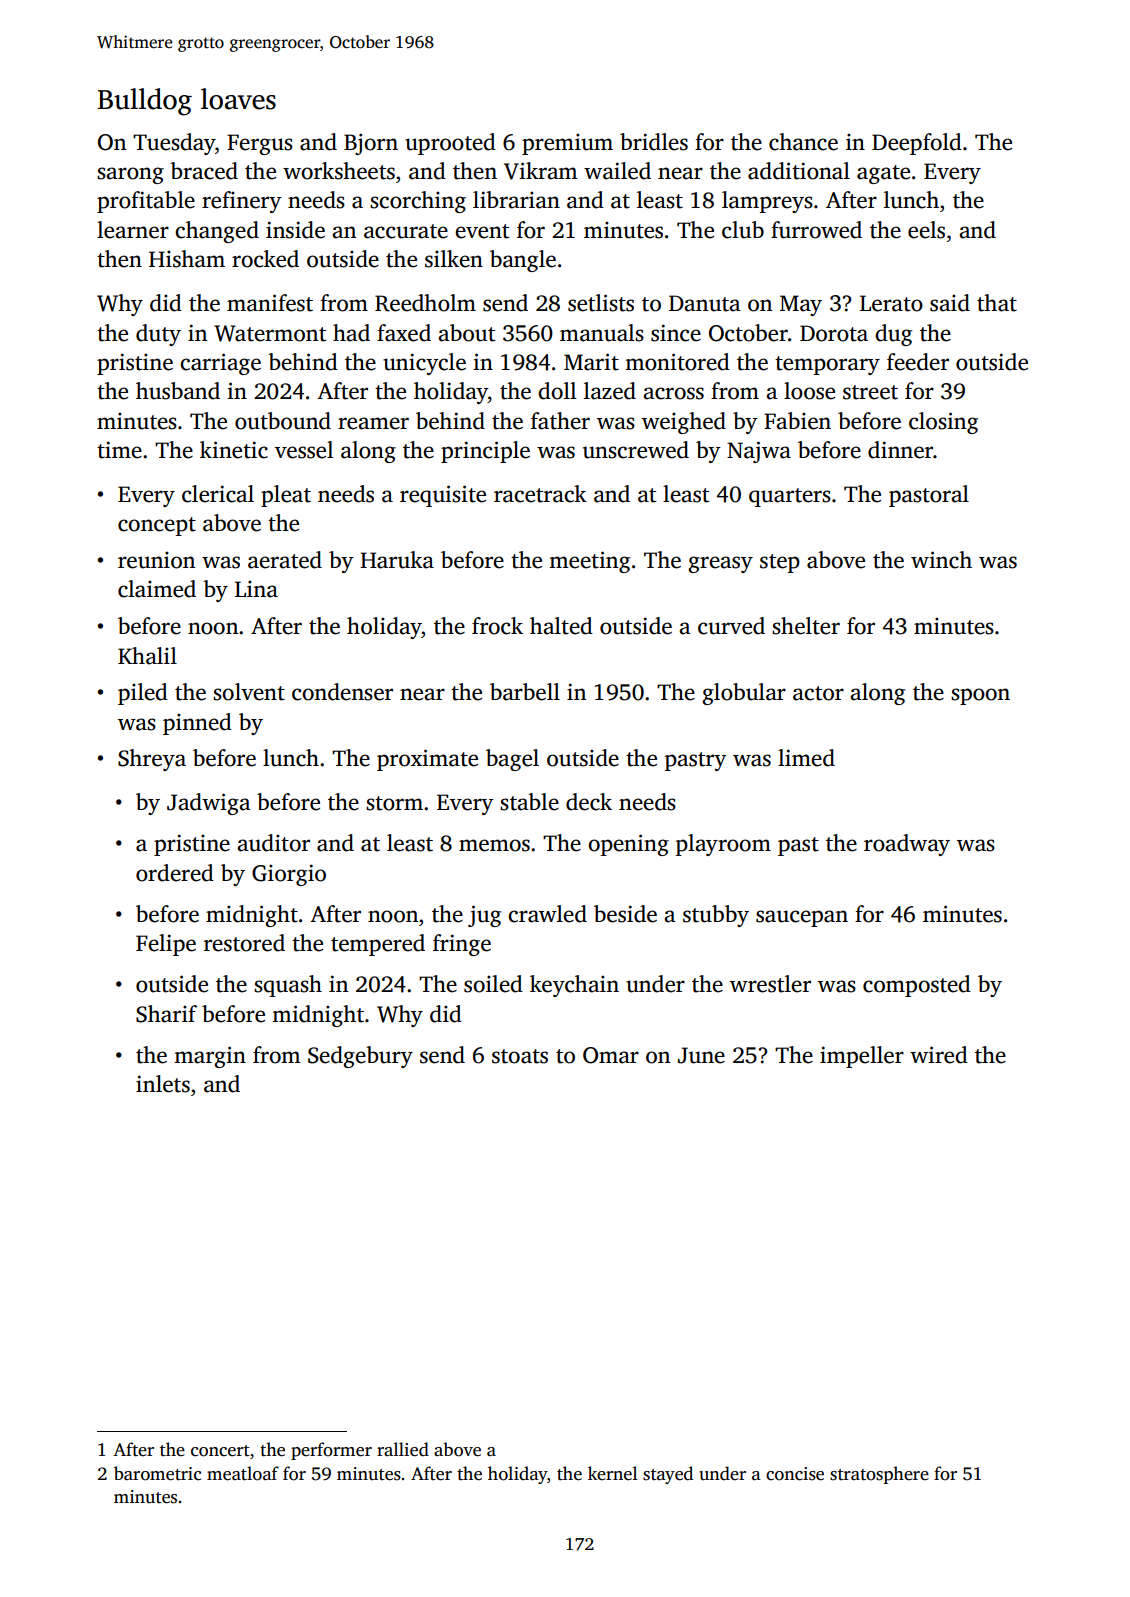 The width and height of the screenshot is (1130, 1597). What do you see at coordinates (243, 1473) in the screenshot?
I see `meatloaf` at bounding box center [243, 1473].
